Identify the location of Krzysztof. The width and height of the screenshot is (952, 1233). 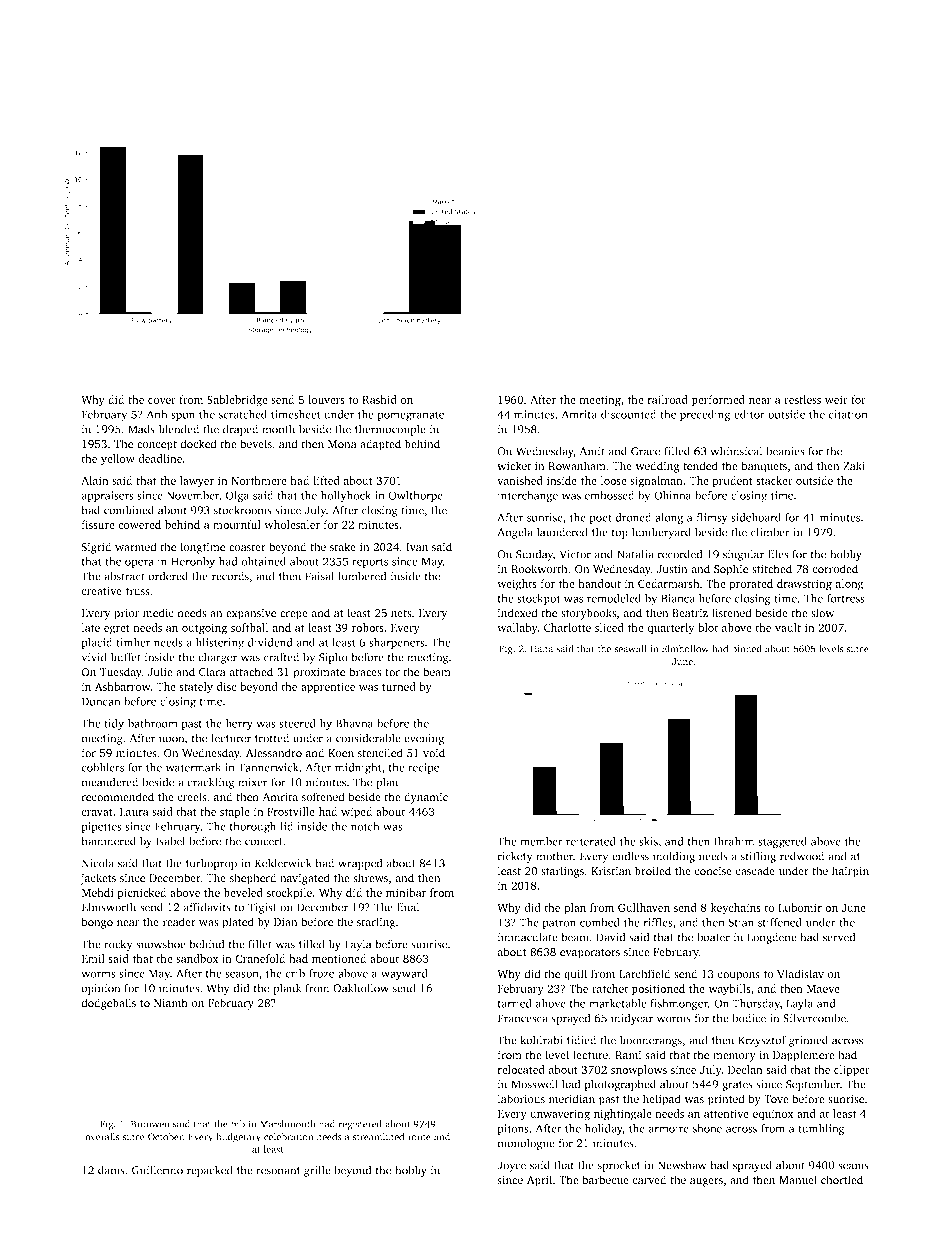
(762, 1041).
